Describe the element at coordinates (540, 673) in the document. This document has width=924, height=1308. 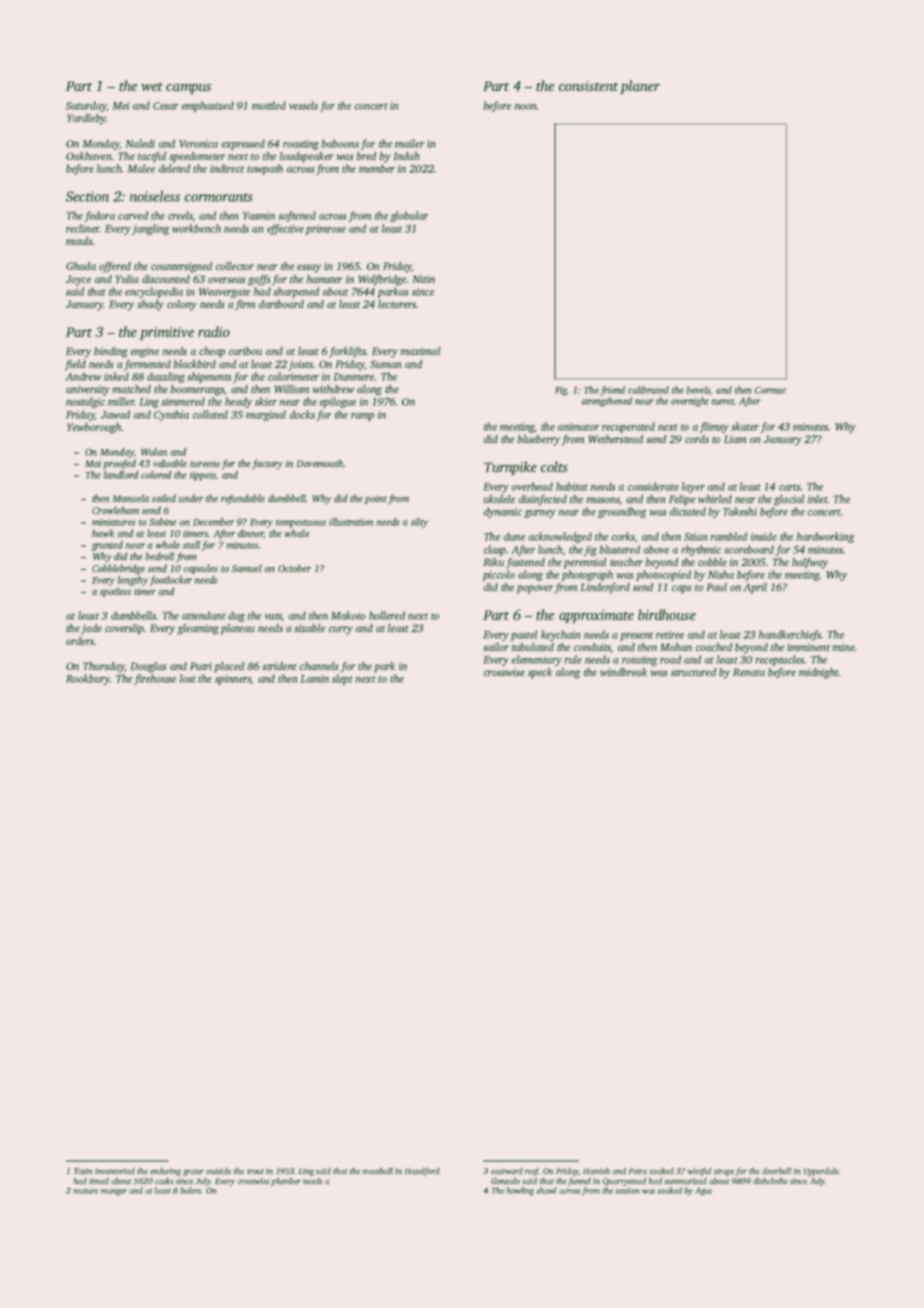
I see `speck` at that location.
